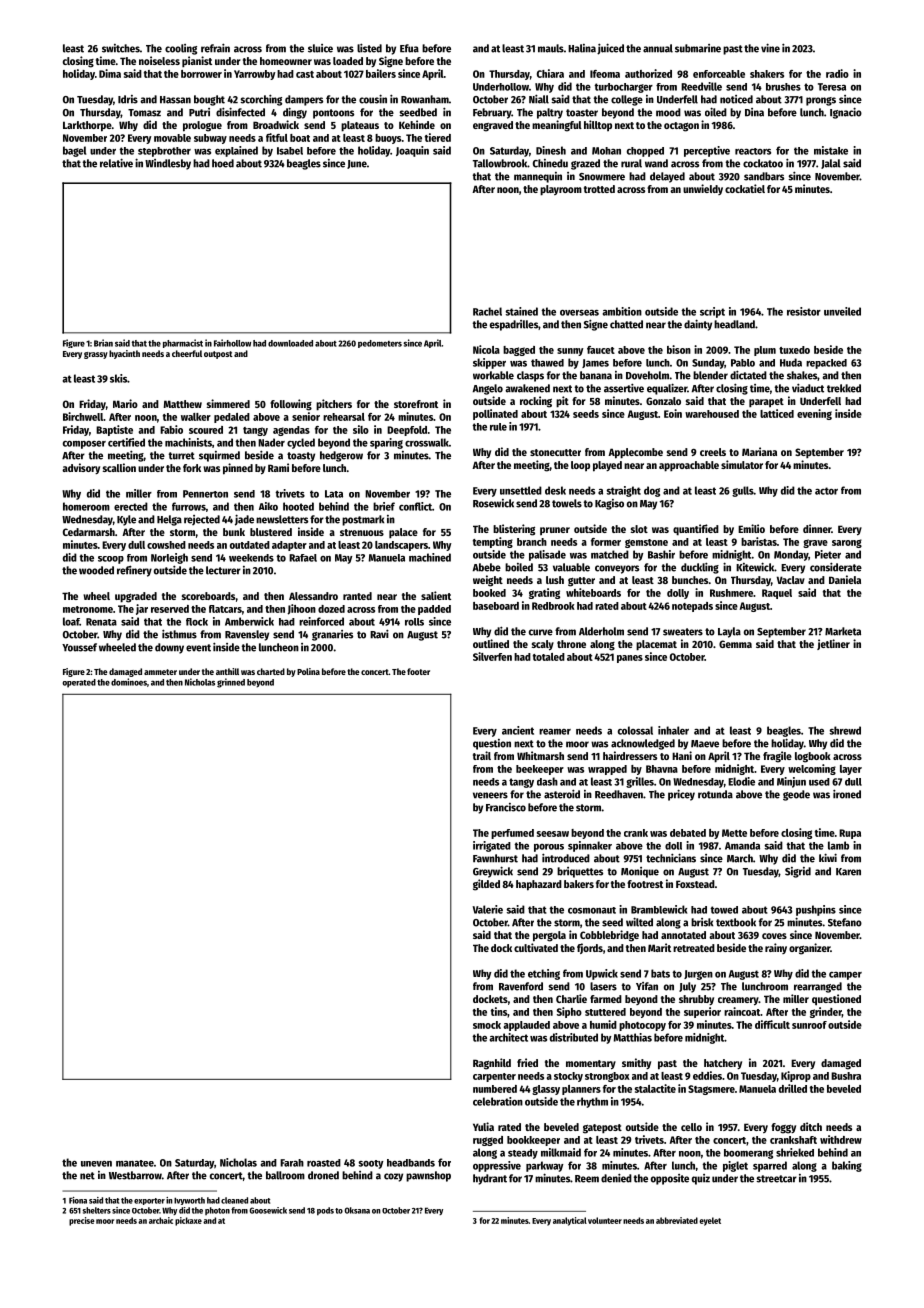 Image resolution: width=924 pixels, height=1308 pixels. What do you see at coordinates (268, 1210) in the document?
I see `Goosewick` at bounding box center [268, 1210].
